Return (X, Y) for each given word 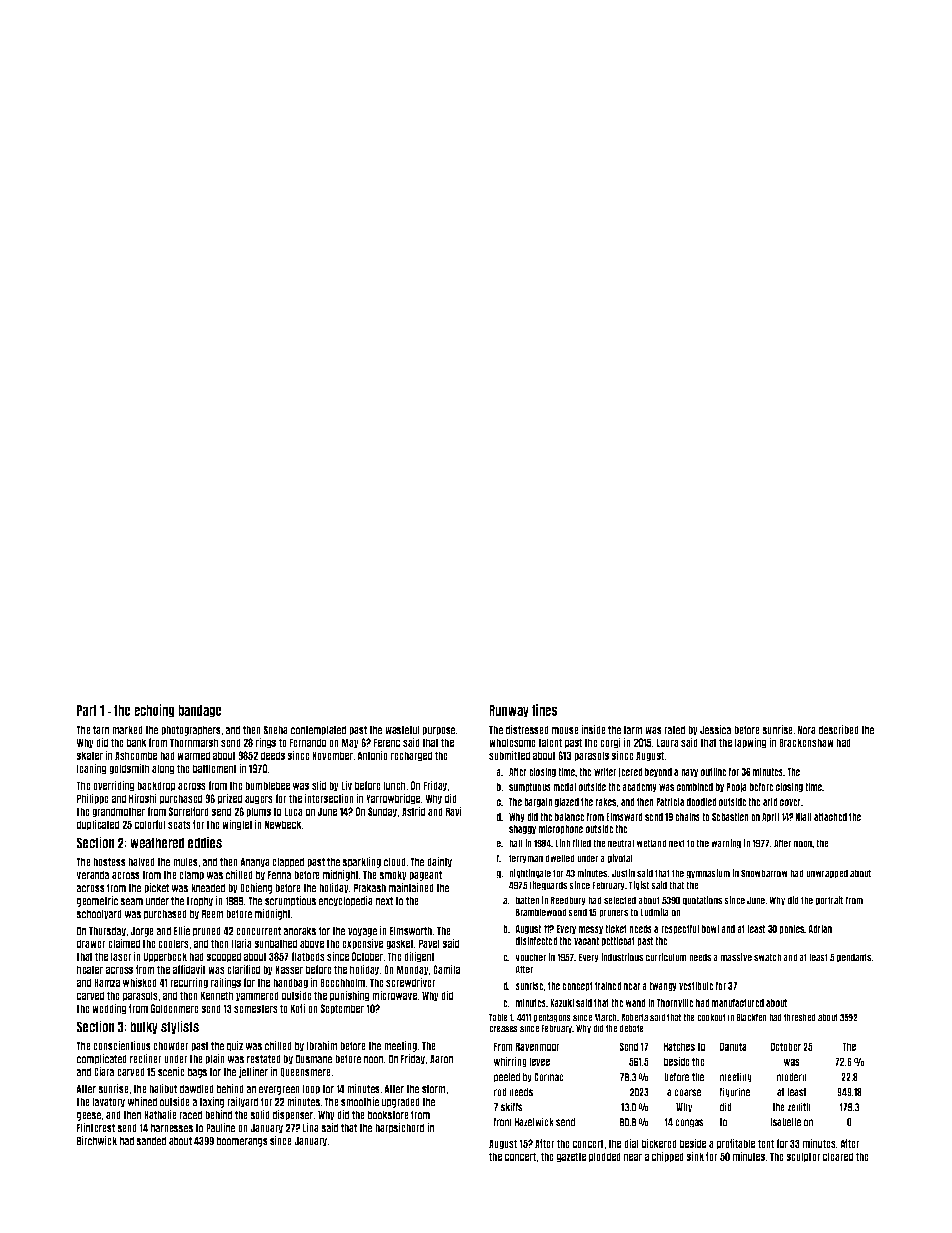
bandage (200, 711)
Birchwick (97, 1141)
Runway (509, 711)
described (839, 730)
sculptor (803, 1157)
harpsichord (399, 1128)
